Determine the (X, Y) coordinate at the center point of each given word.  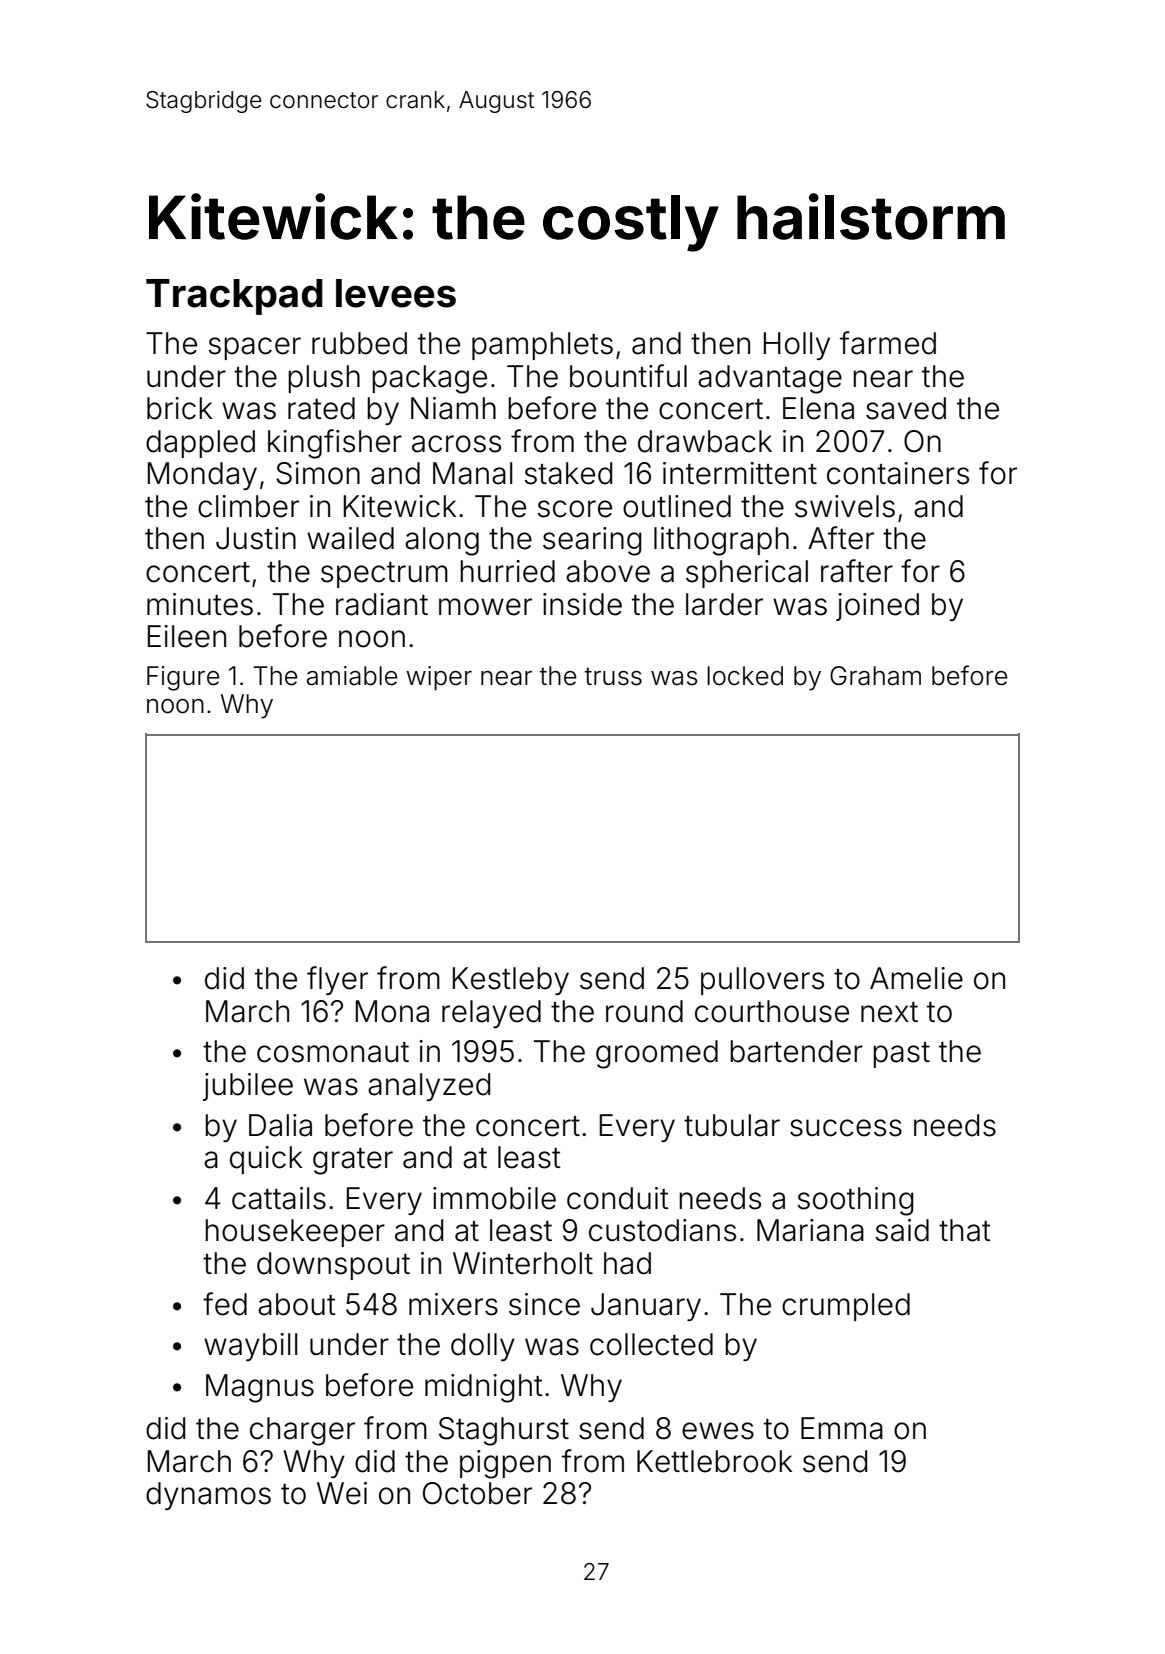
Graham (875, 676)
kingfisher (335, 444)
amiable (352, 676)
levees (396, 293)
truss (613, 676)
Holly (797, 346)
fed (225, 1304)
